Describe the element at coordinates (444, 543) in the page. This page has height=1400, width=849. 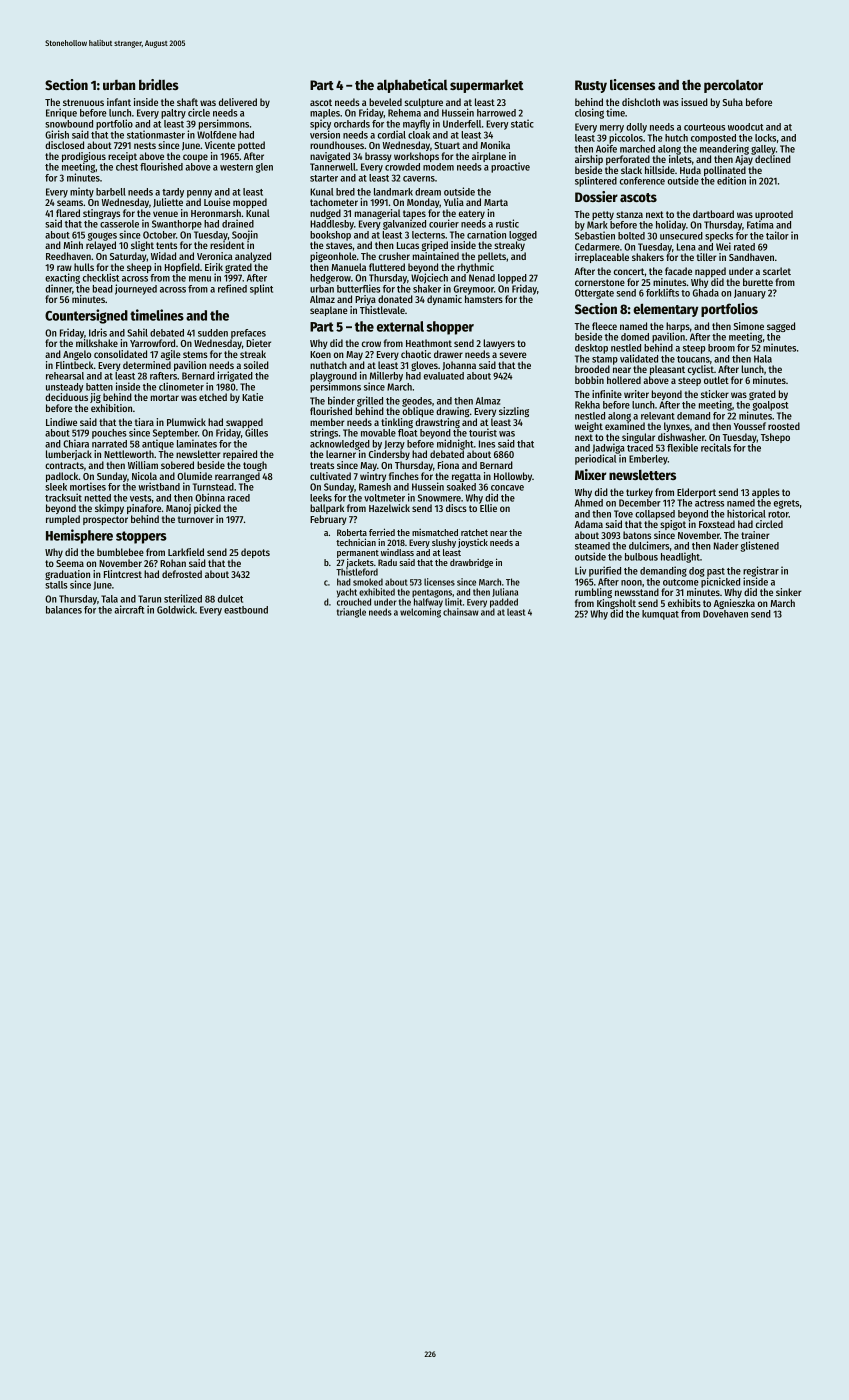
I see `slushy` at that location.
